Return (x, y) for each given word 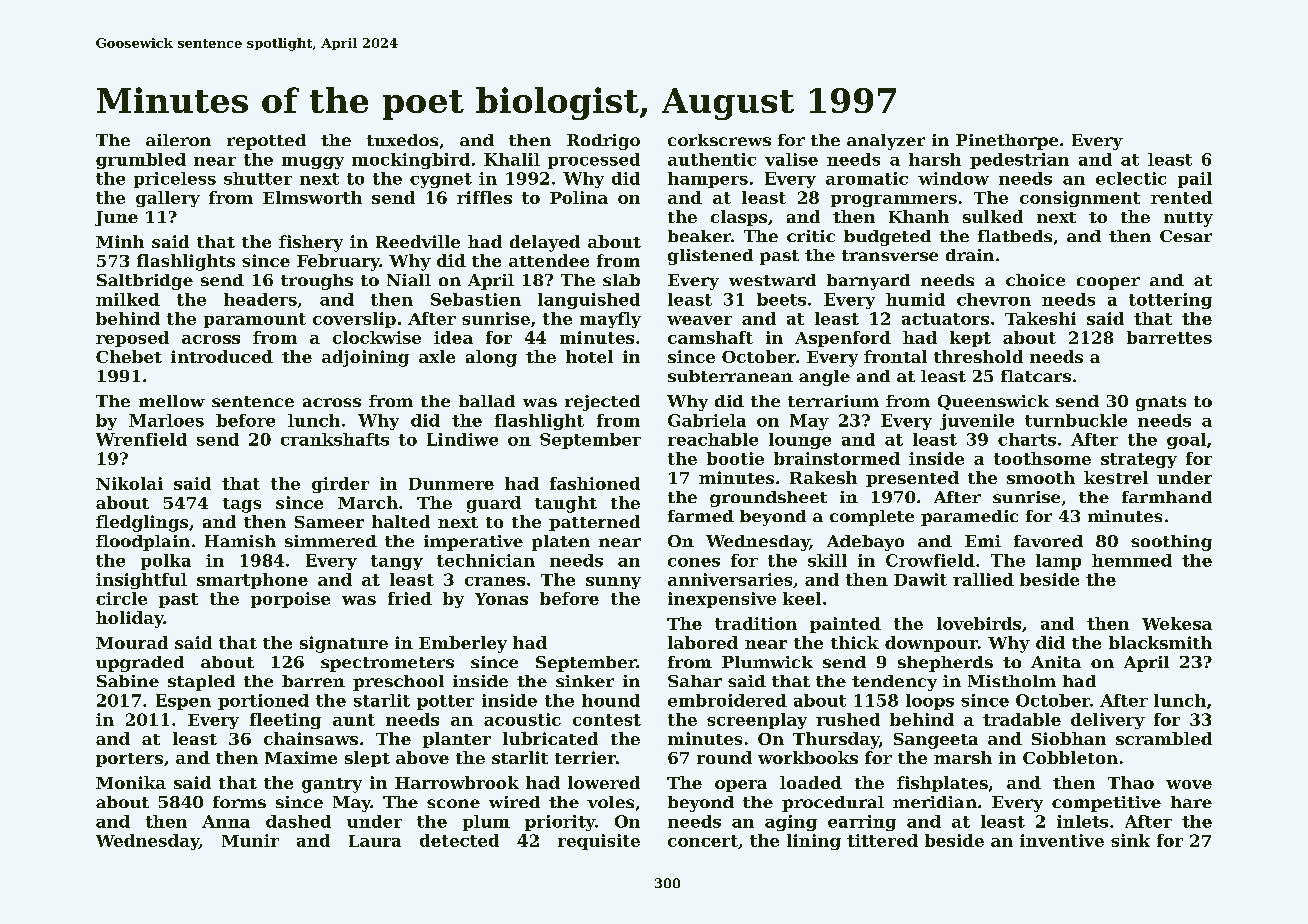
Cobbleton (1070, 757)
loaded (811, 782)
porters (129, 760)
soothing (1171, 543)
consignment (1080, 199)
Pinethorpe (1007, 142)
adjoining (365, 358)
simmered (331, 541)
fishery (311, 243)
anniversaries (730, 579)
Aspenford (843, 339)
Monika (131, 782)
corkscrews (719, 140)
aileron (178, 140)
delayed (545, 243)
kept (970, 339)
